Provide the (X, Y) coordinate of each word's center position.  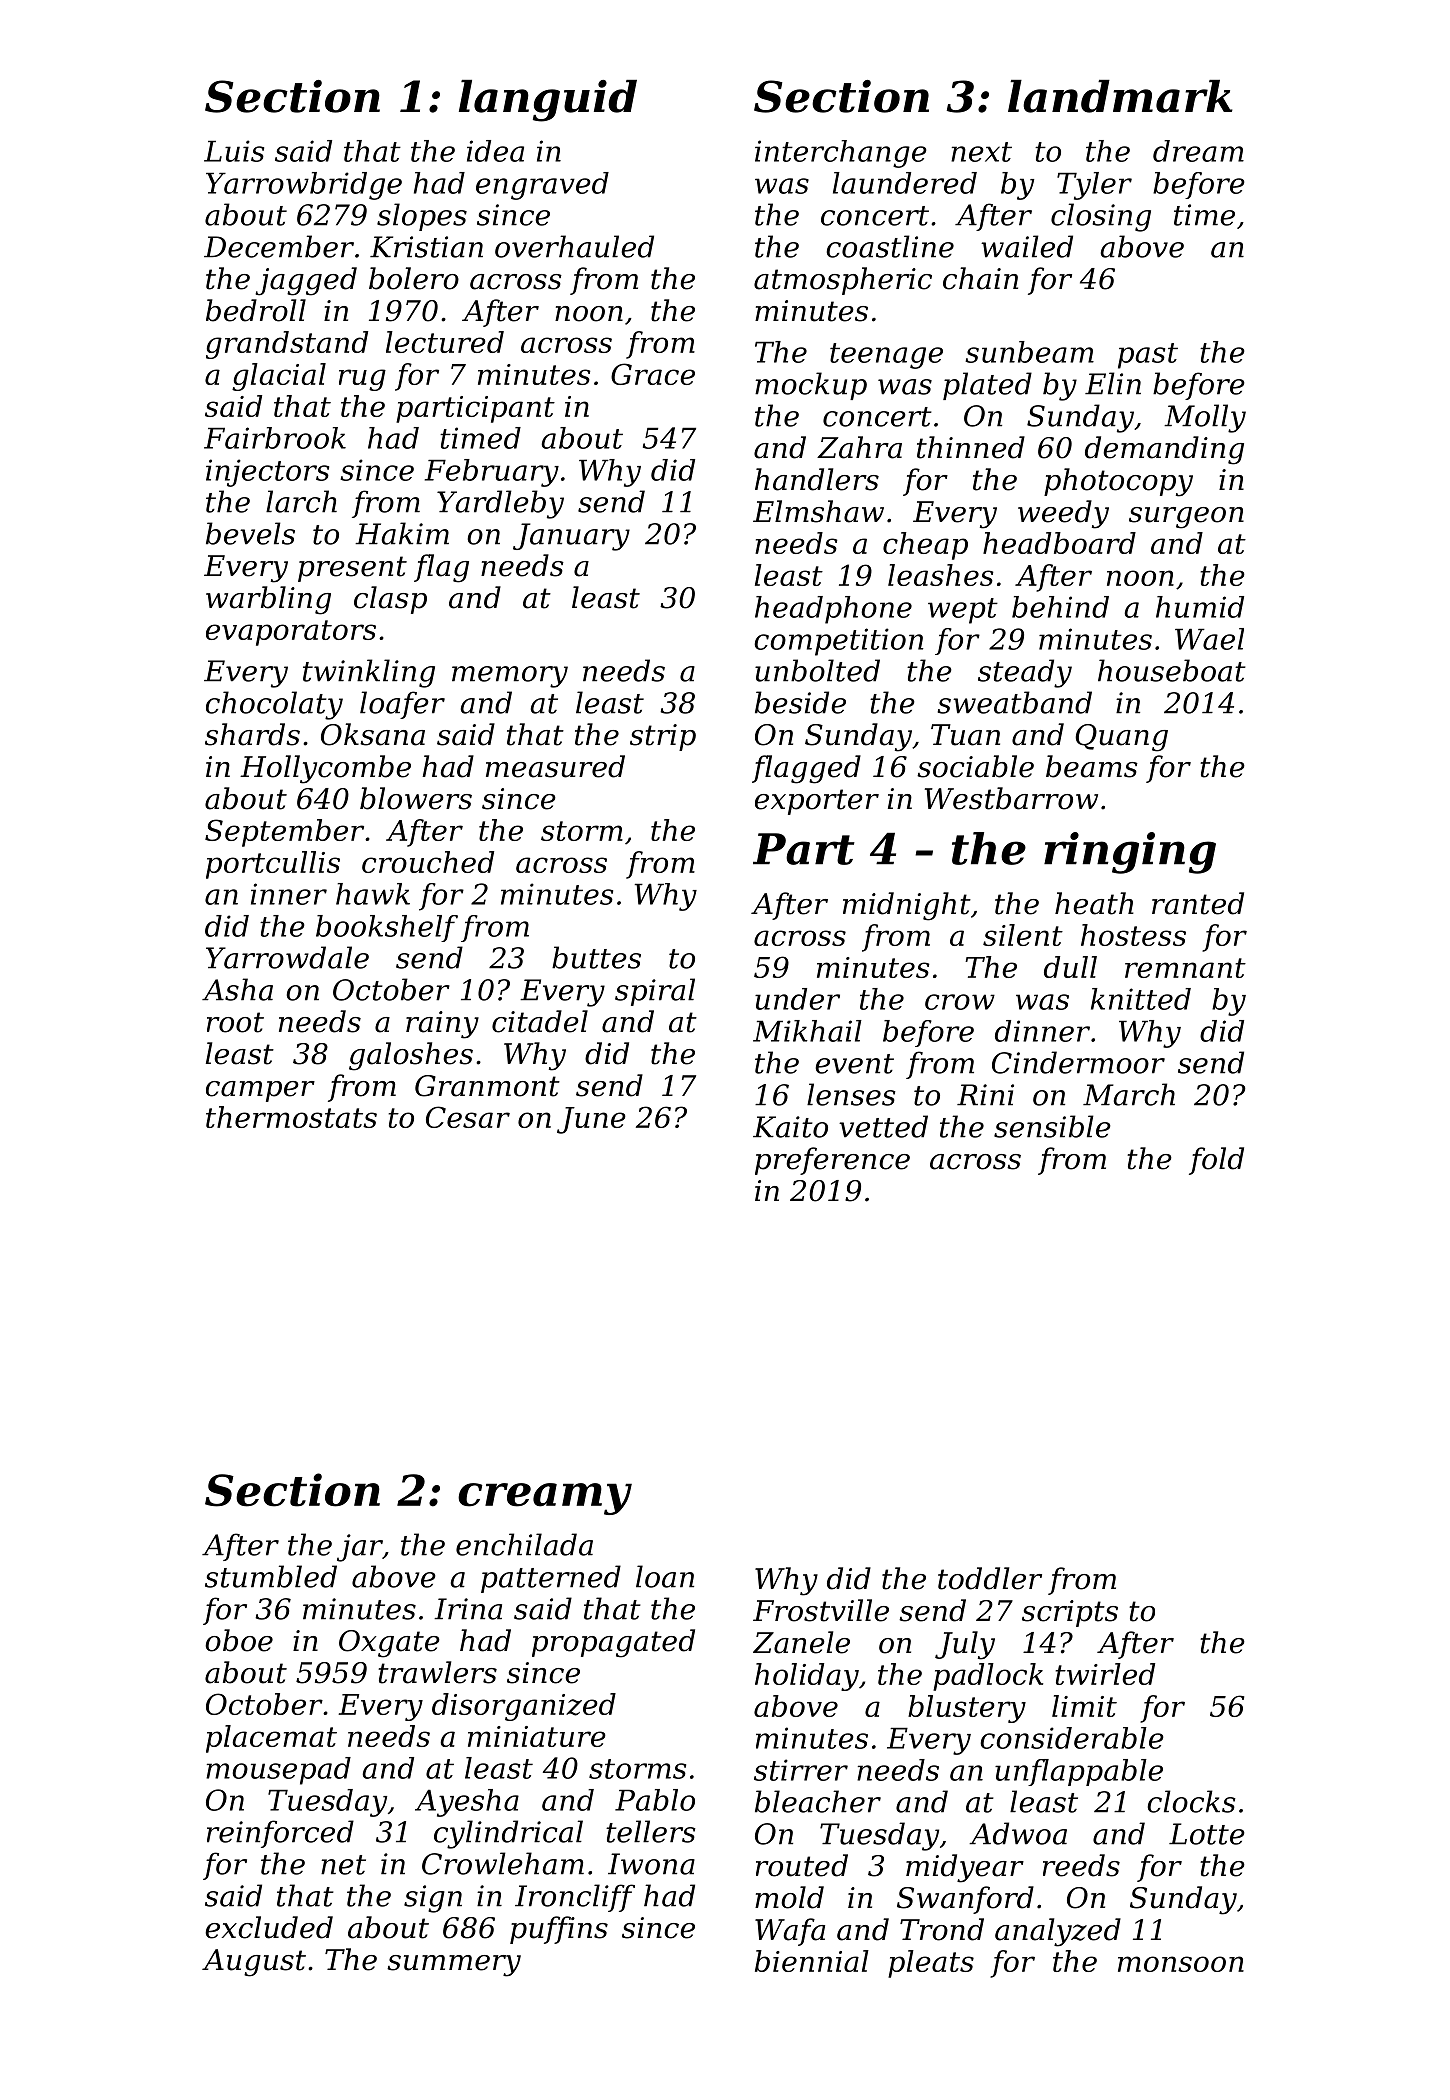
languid (548, 101)
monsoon (1181, 1964)
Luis (234, 151)
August (254, 1963)
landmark (1120, 96)
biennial (812, 1961)
